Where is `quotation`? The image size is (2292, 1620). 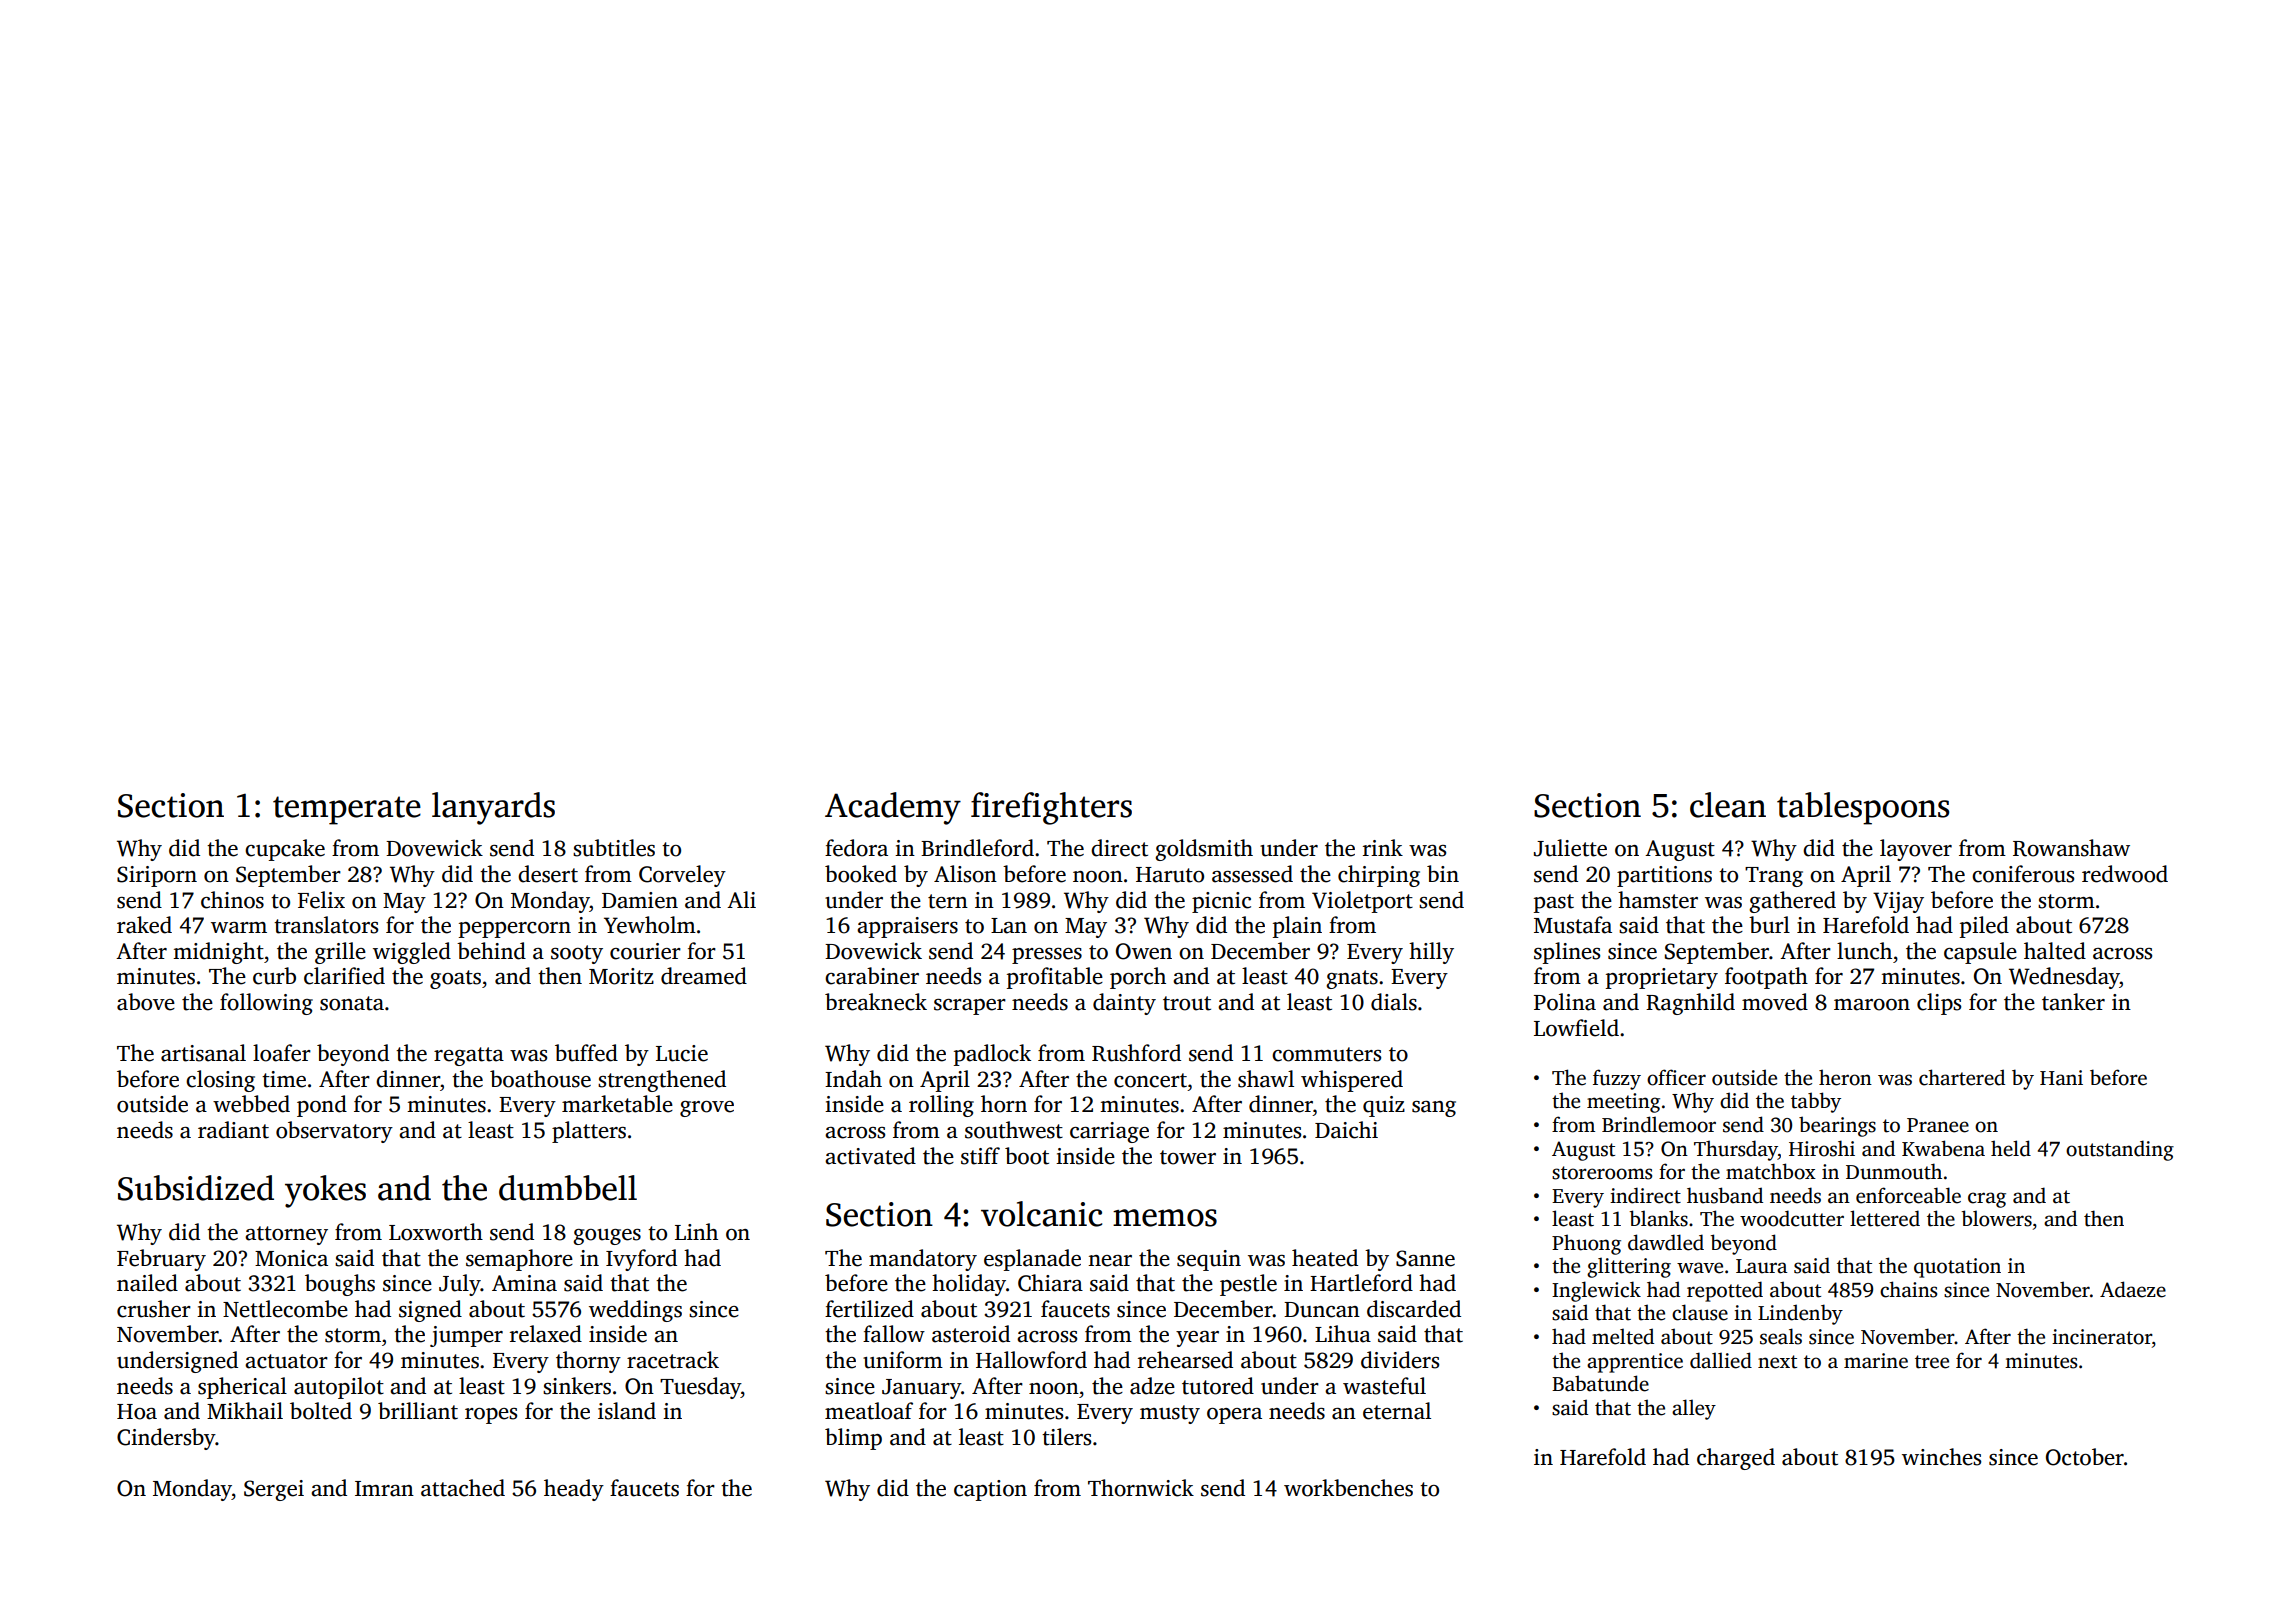 quotation is located at coordinates (1957, 1268).
